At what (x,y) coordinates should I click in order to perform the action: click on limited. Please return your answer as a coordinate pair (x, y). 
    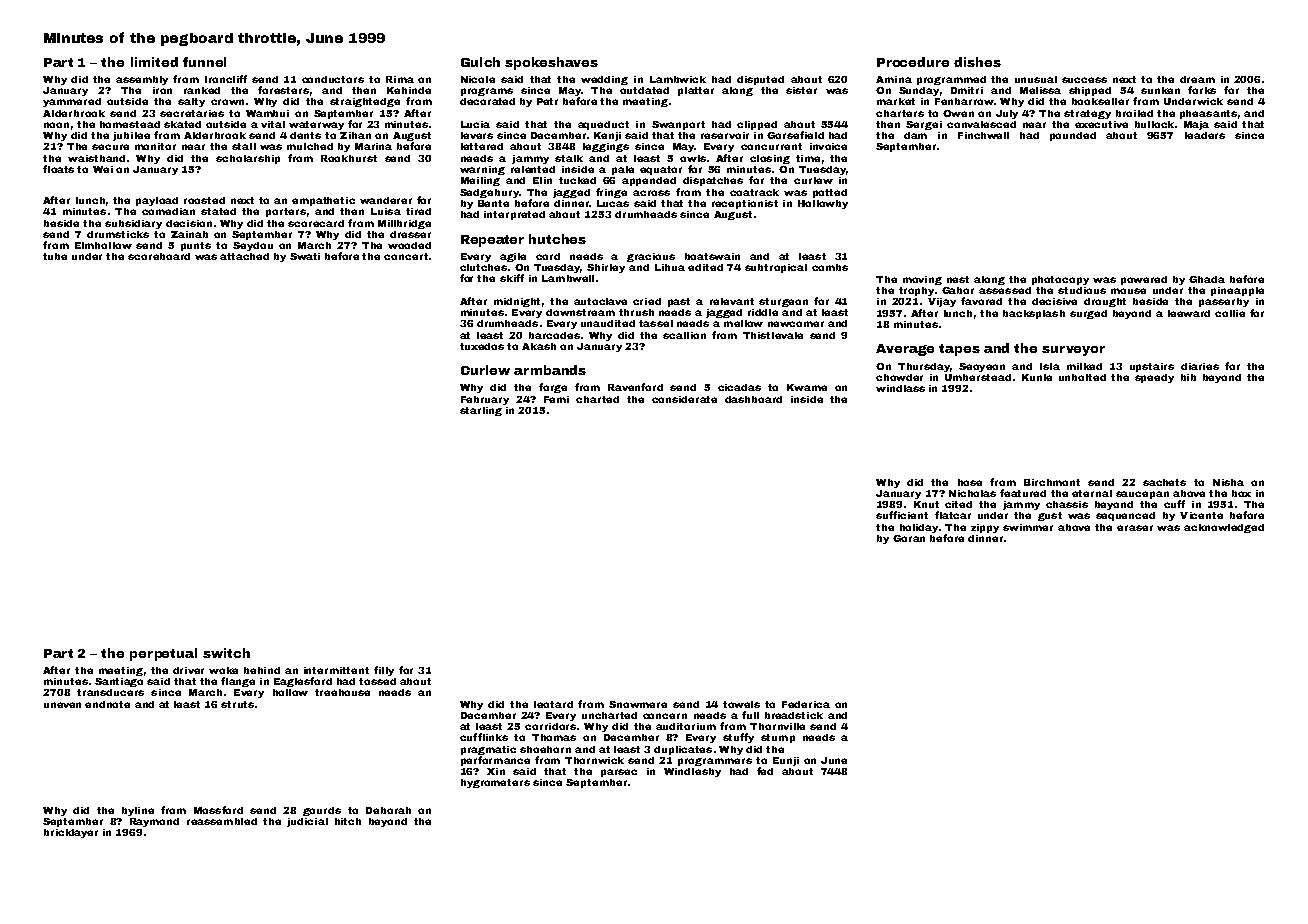
    Looking at the image, I should click on (154, 62).
